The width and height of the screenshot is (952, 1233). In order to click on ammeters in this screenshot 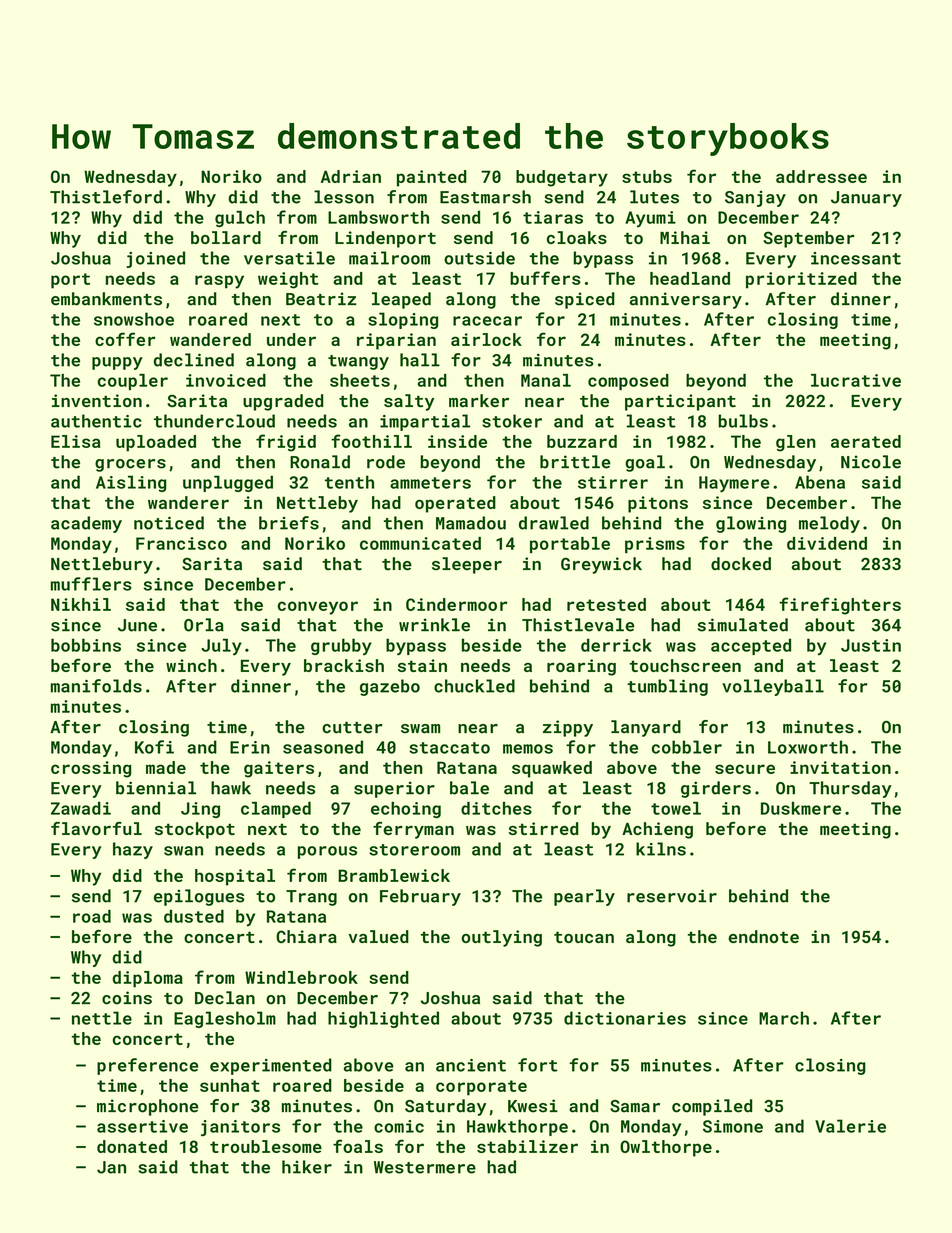, I will do `click(430, 483)`.
